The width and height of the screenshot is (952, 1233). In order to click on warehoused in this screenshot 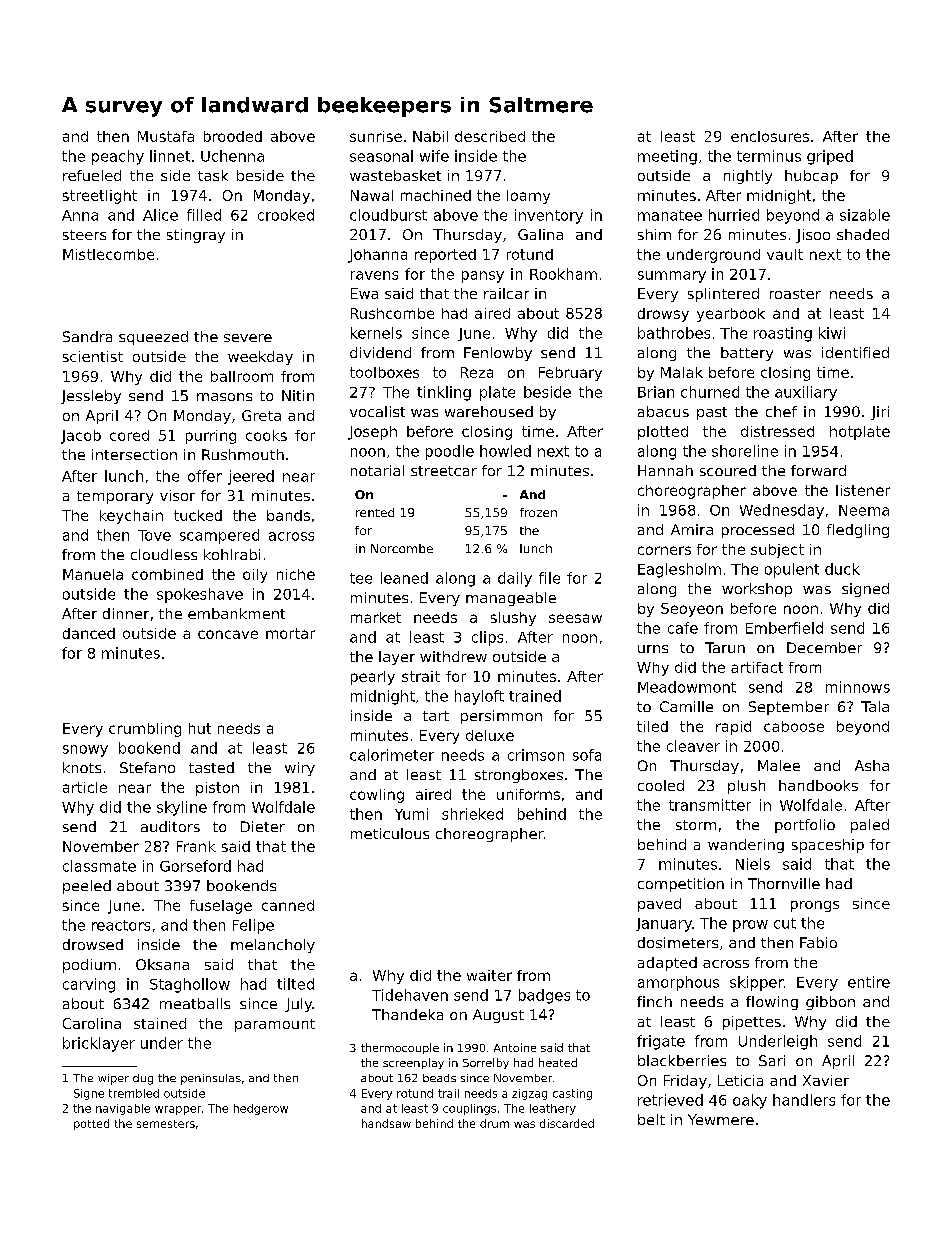, I will do `click(489, 411)`.
